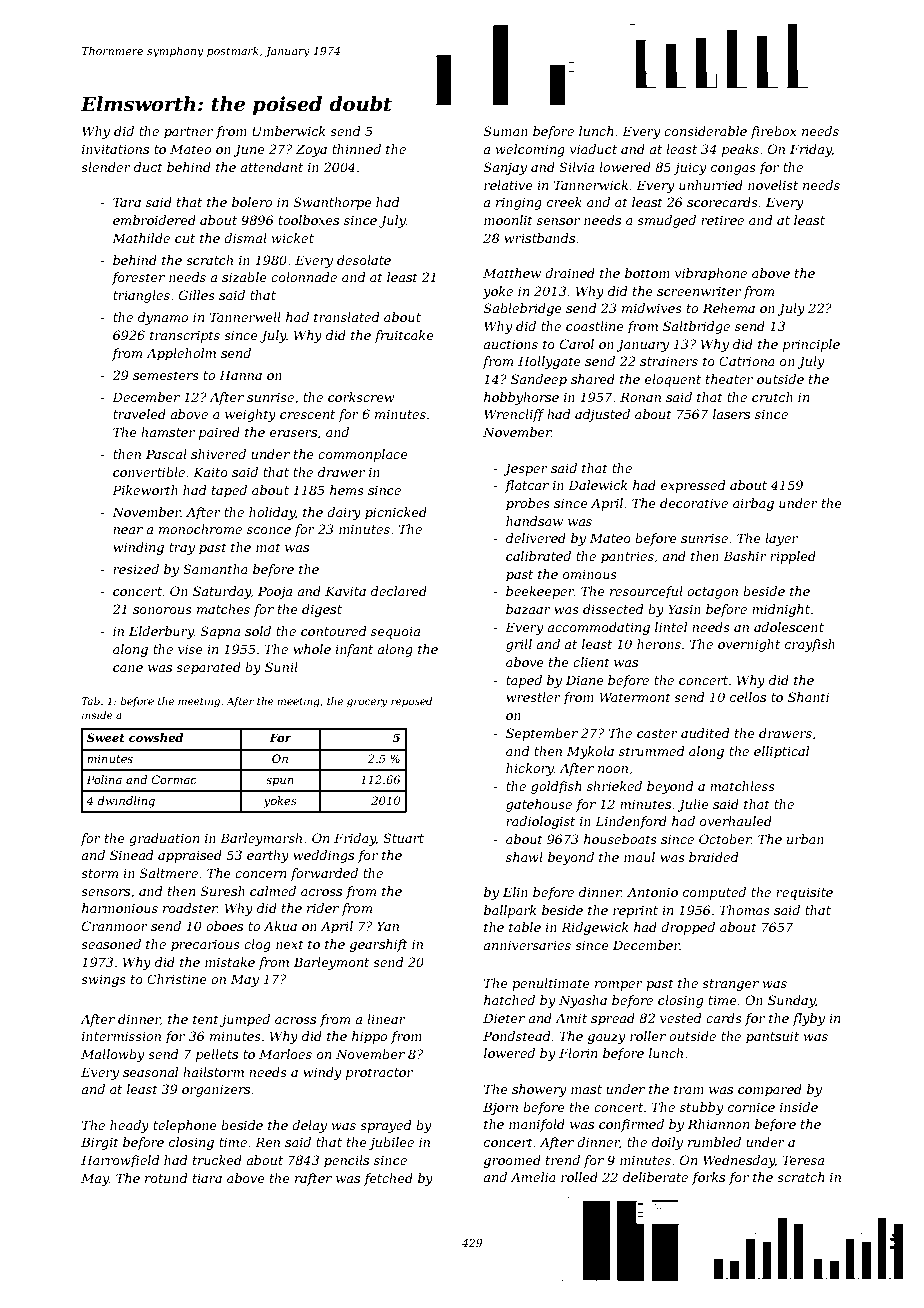 This screenshot has width=924, height=1308. Describe the element at coordinates (323, 908) in the screenshot. I see `rider` at that location.
